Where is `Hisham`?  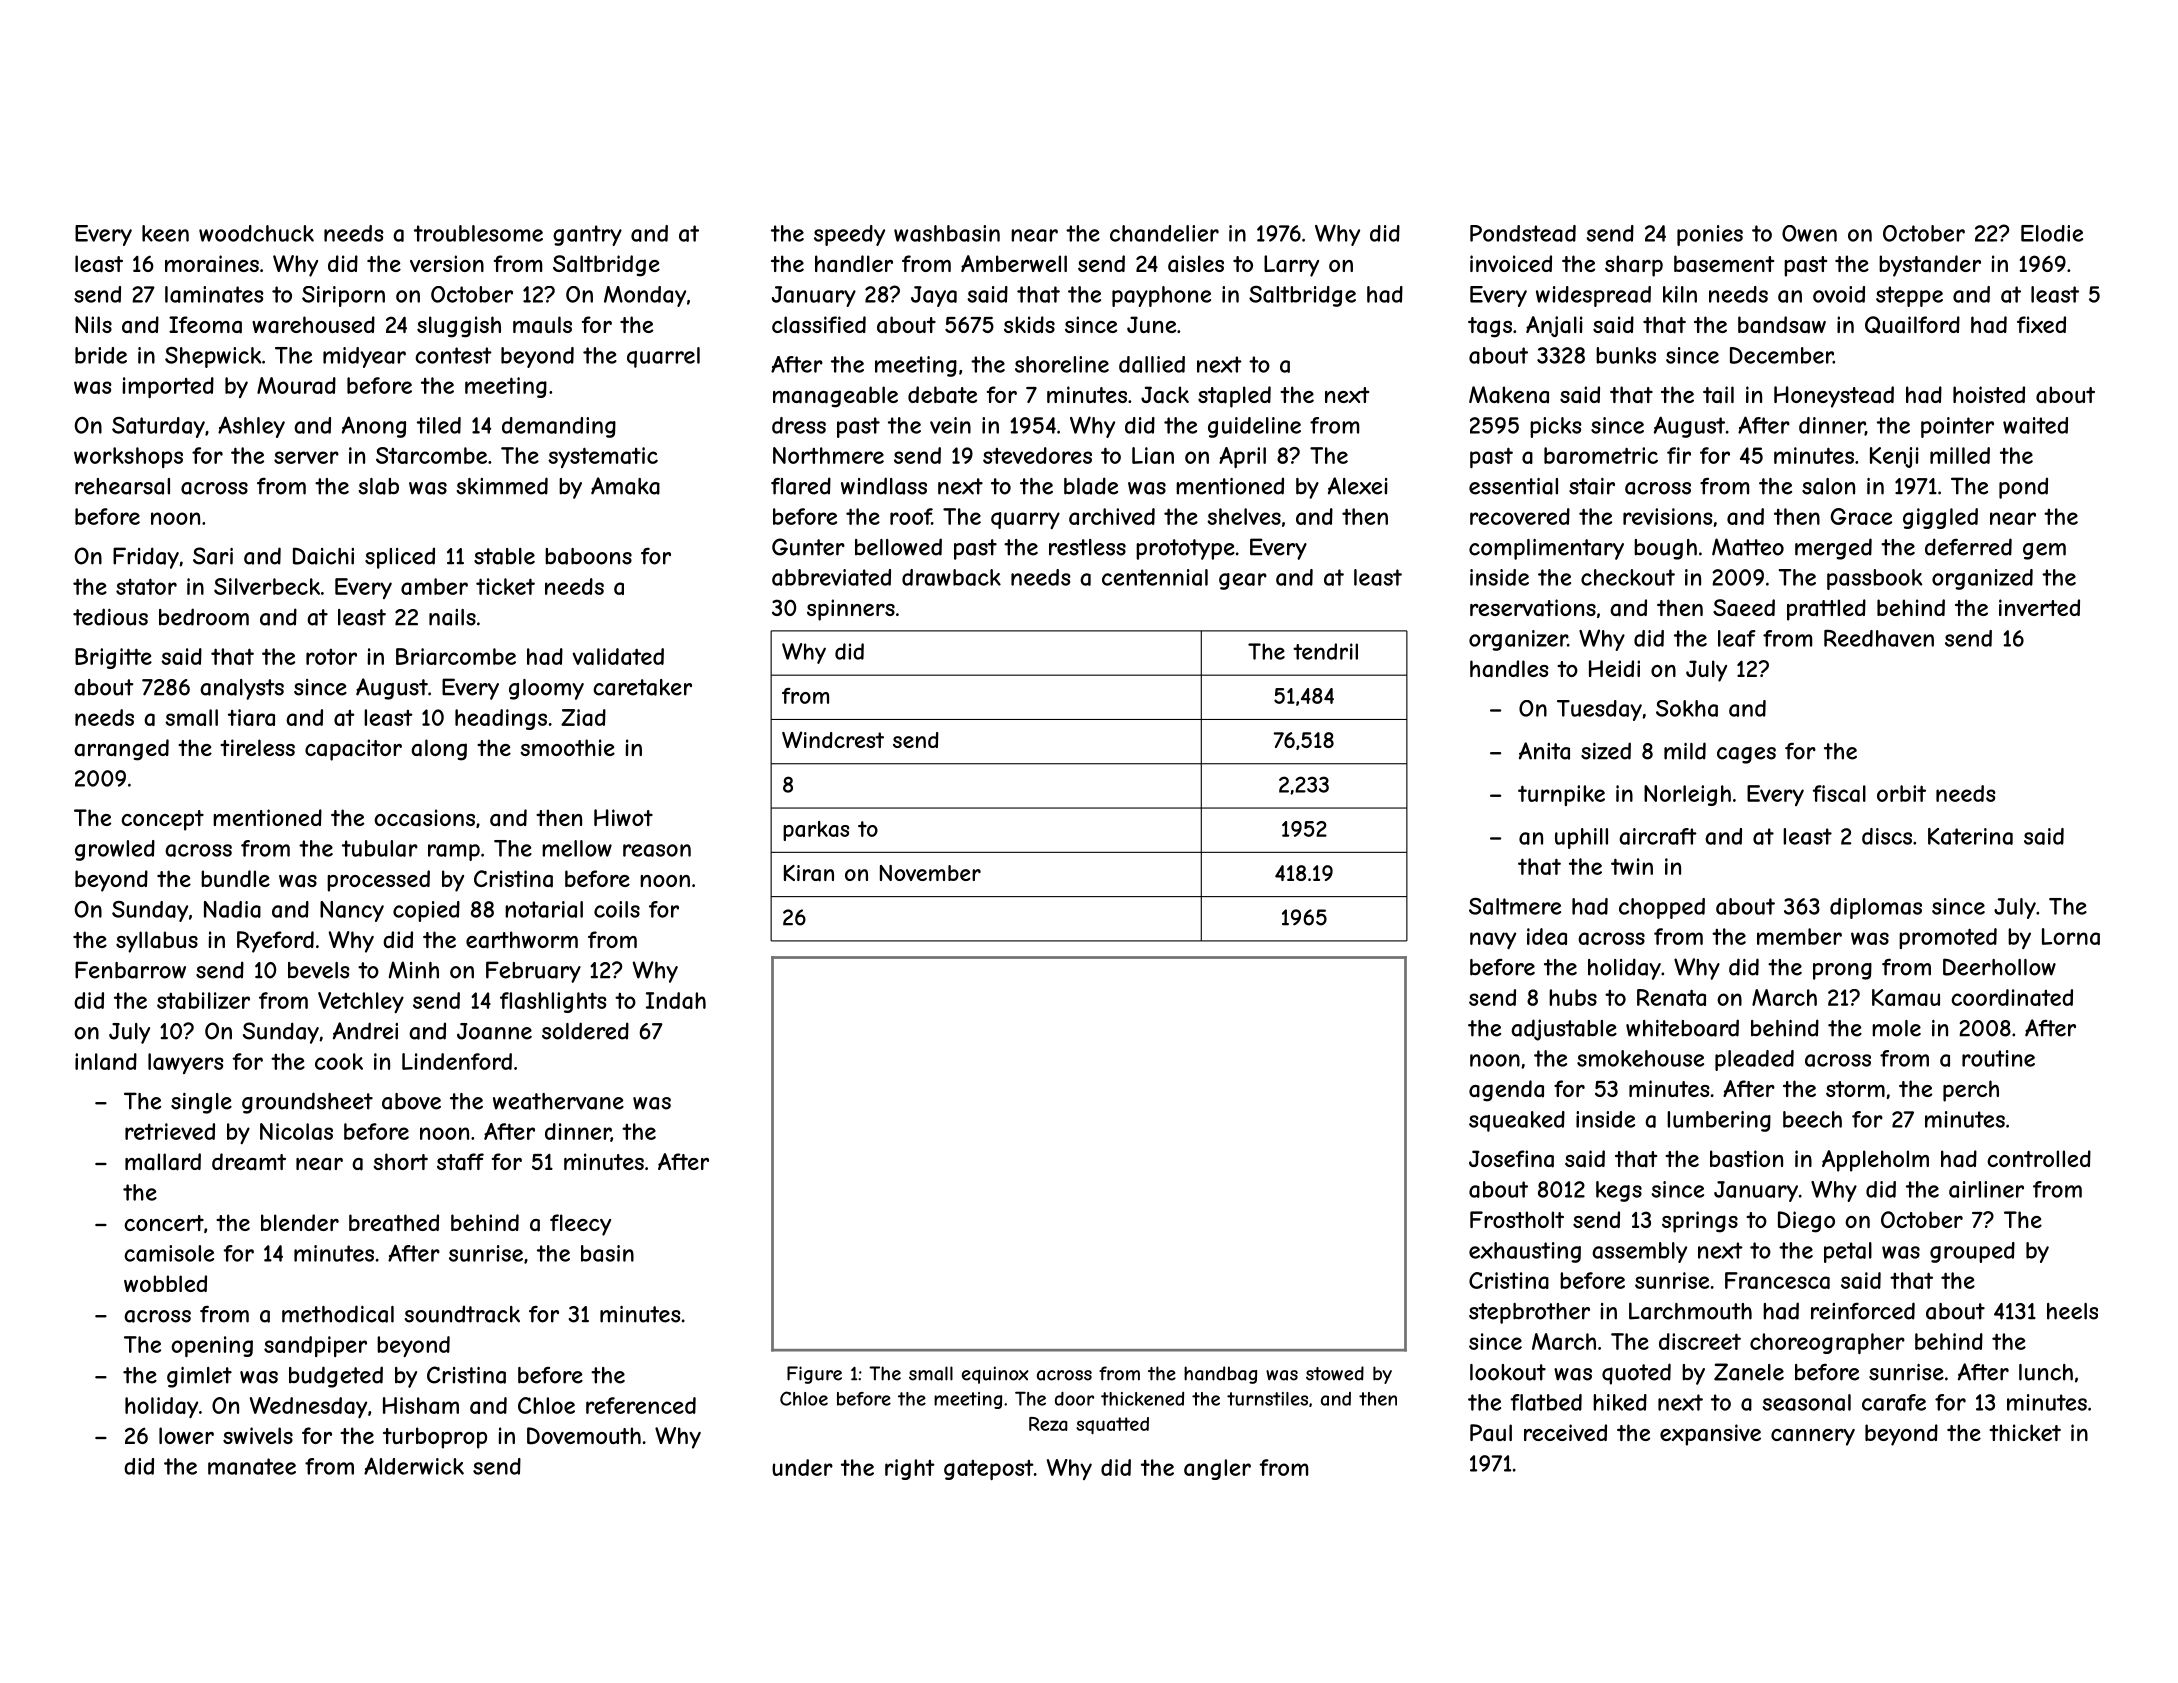 Hisham is located at coordinates (421, 1405).
